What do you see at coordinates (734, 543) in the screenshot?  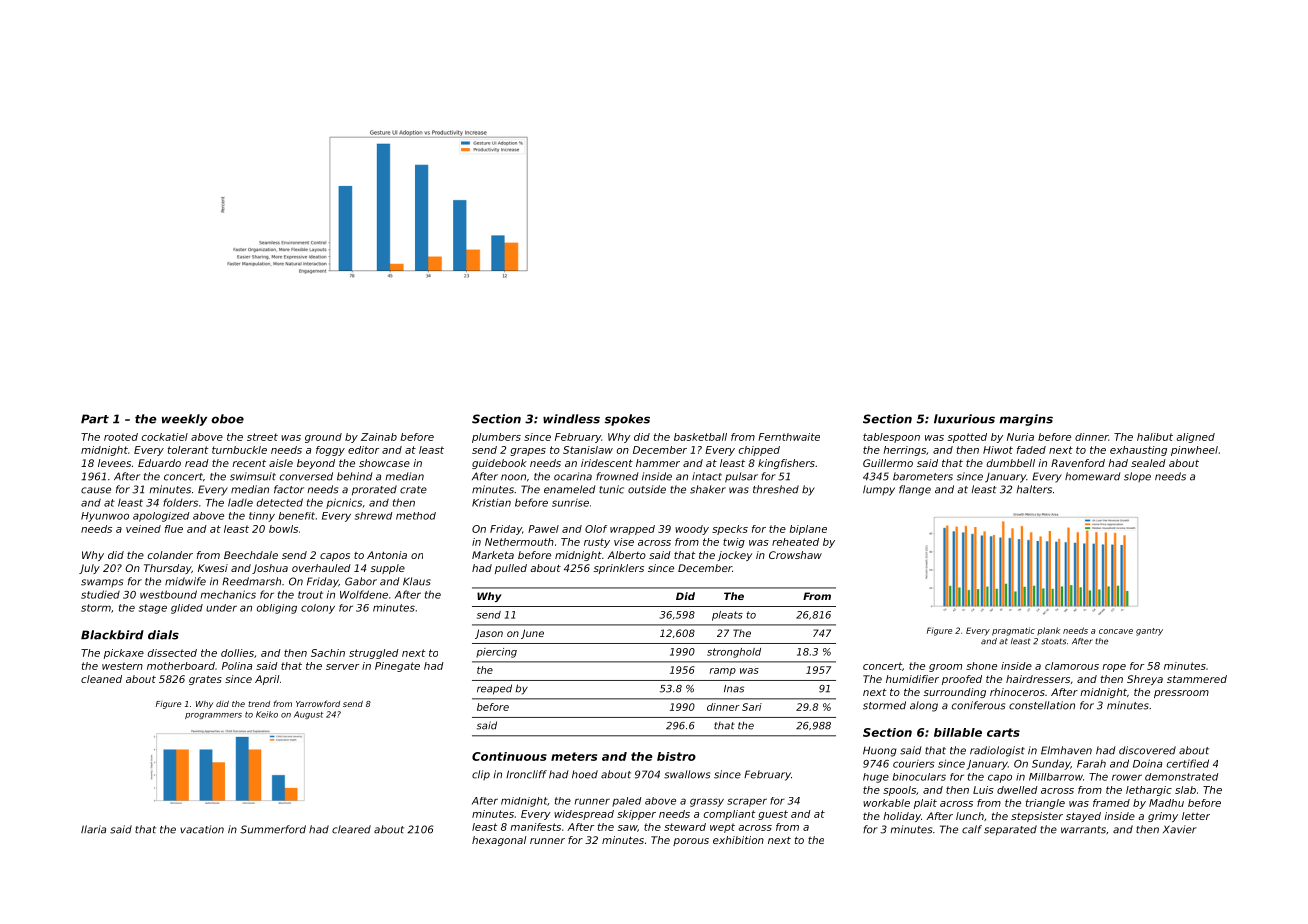 I see `twig` at bounding box center [734, 543].
